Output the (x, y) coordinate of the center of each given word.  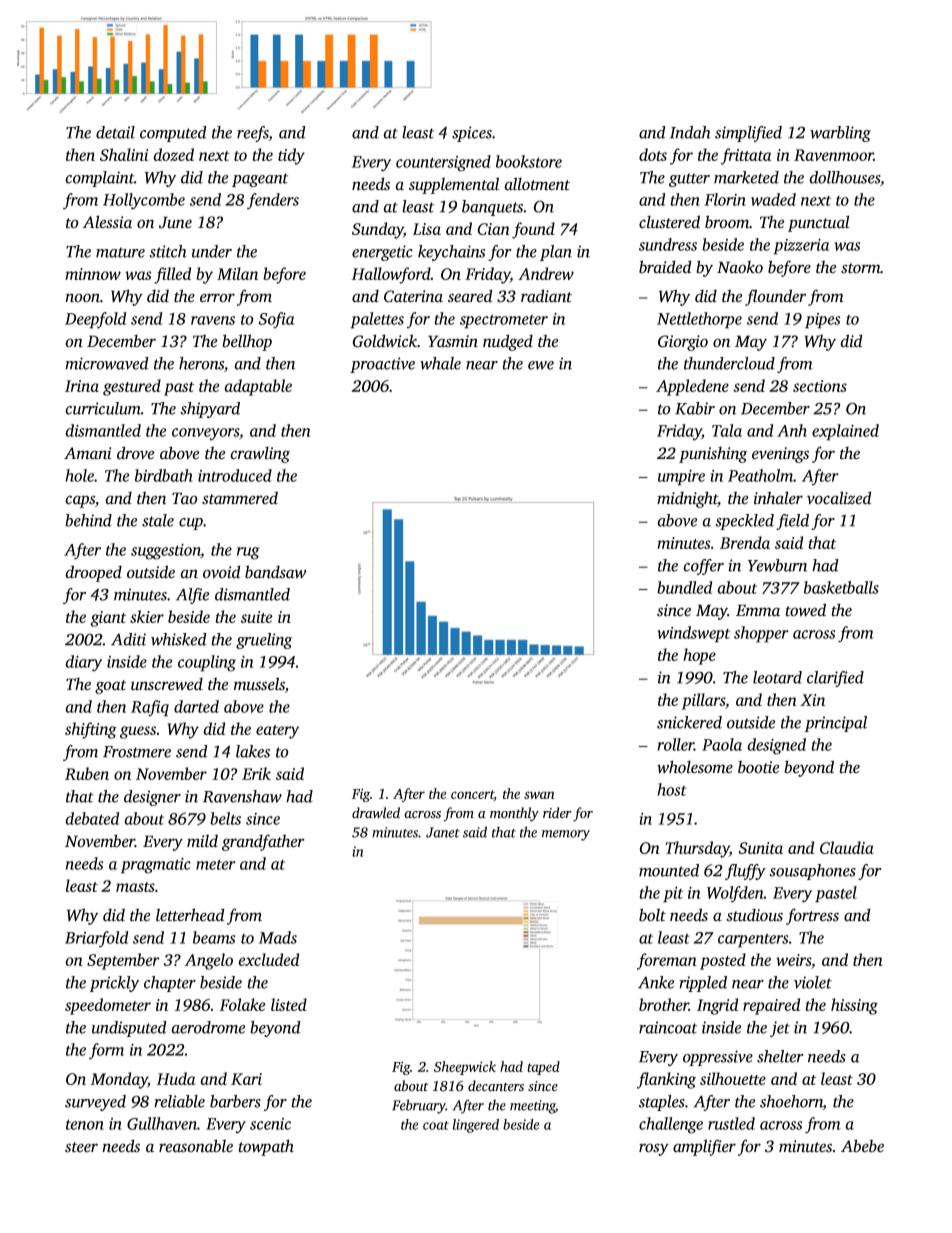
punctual (819, 223)
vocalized (839, 498)
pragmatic (156, 866)
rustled (731, 1123)
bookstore (529, 161)
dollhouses (844, 177)
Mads (278, 937)
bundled (684, 587)
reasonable (196, 1146)
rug (248, 553)
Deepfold (95, 320)
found (533, 230)
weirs (794, 961)
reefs (253, 134)
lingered (475, 1126)
